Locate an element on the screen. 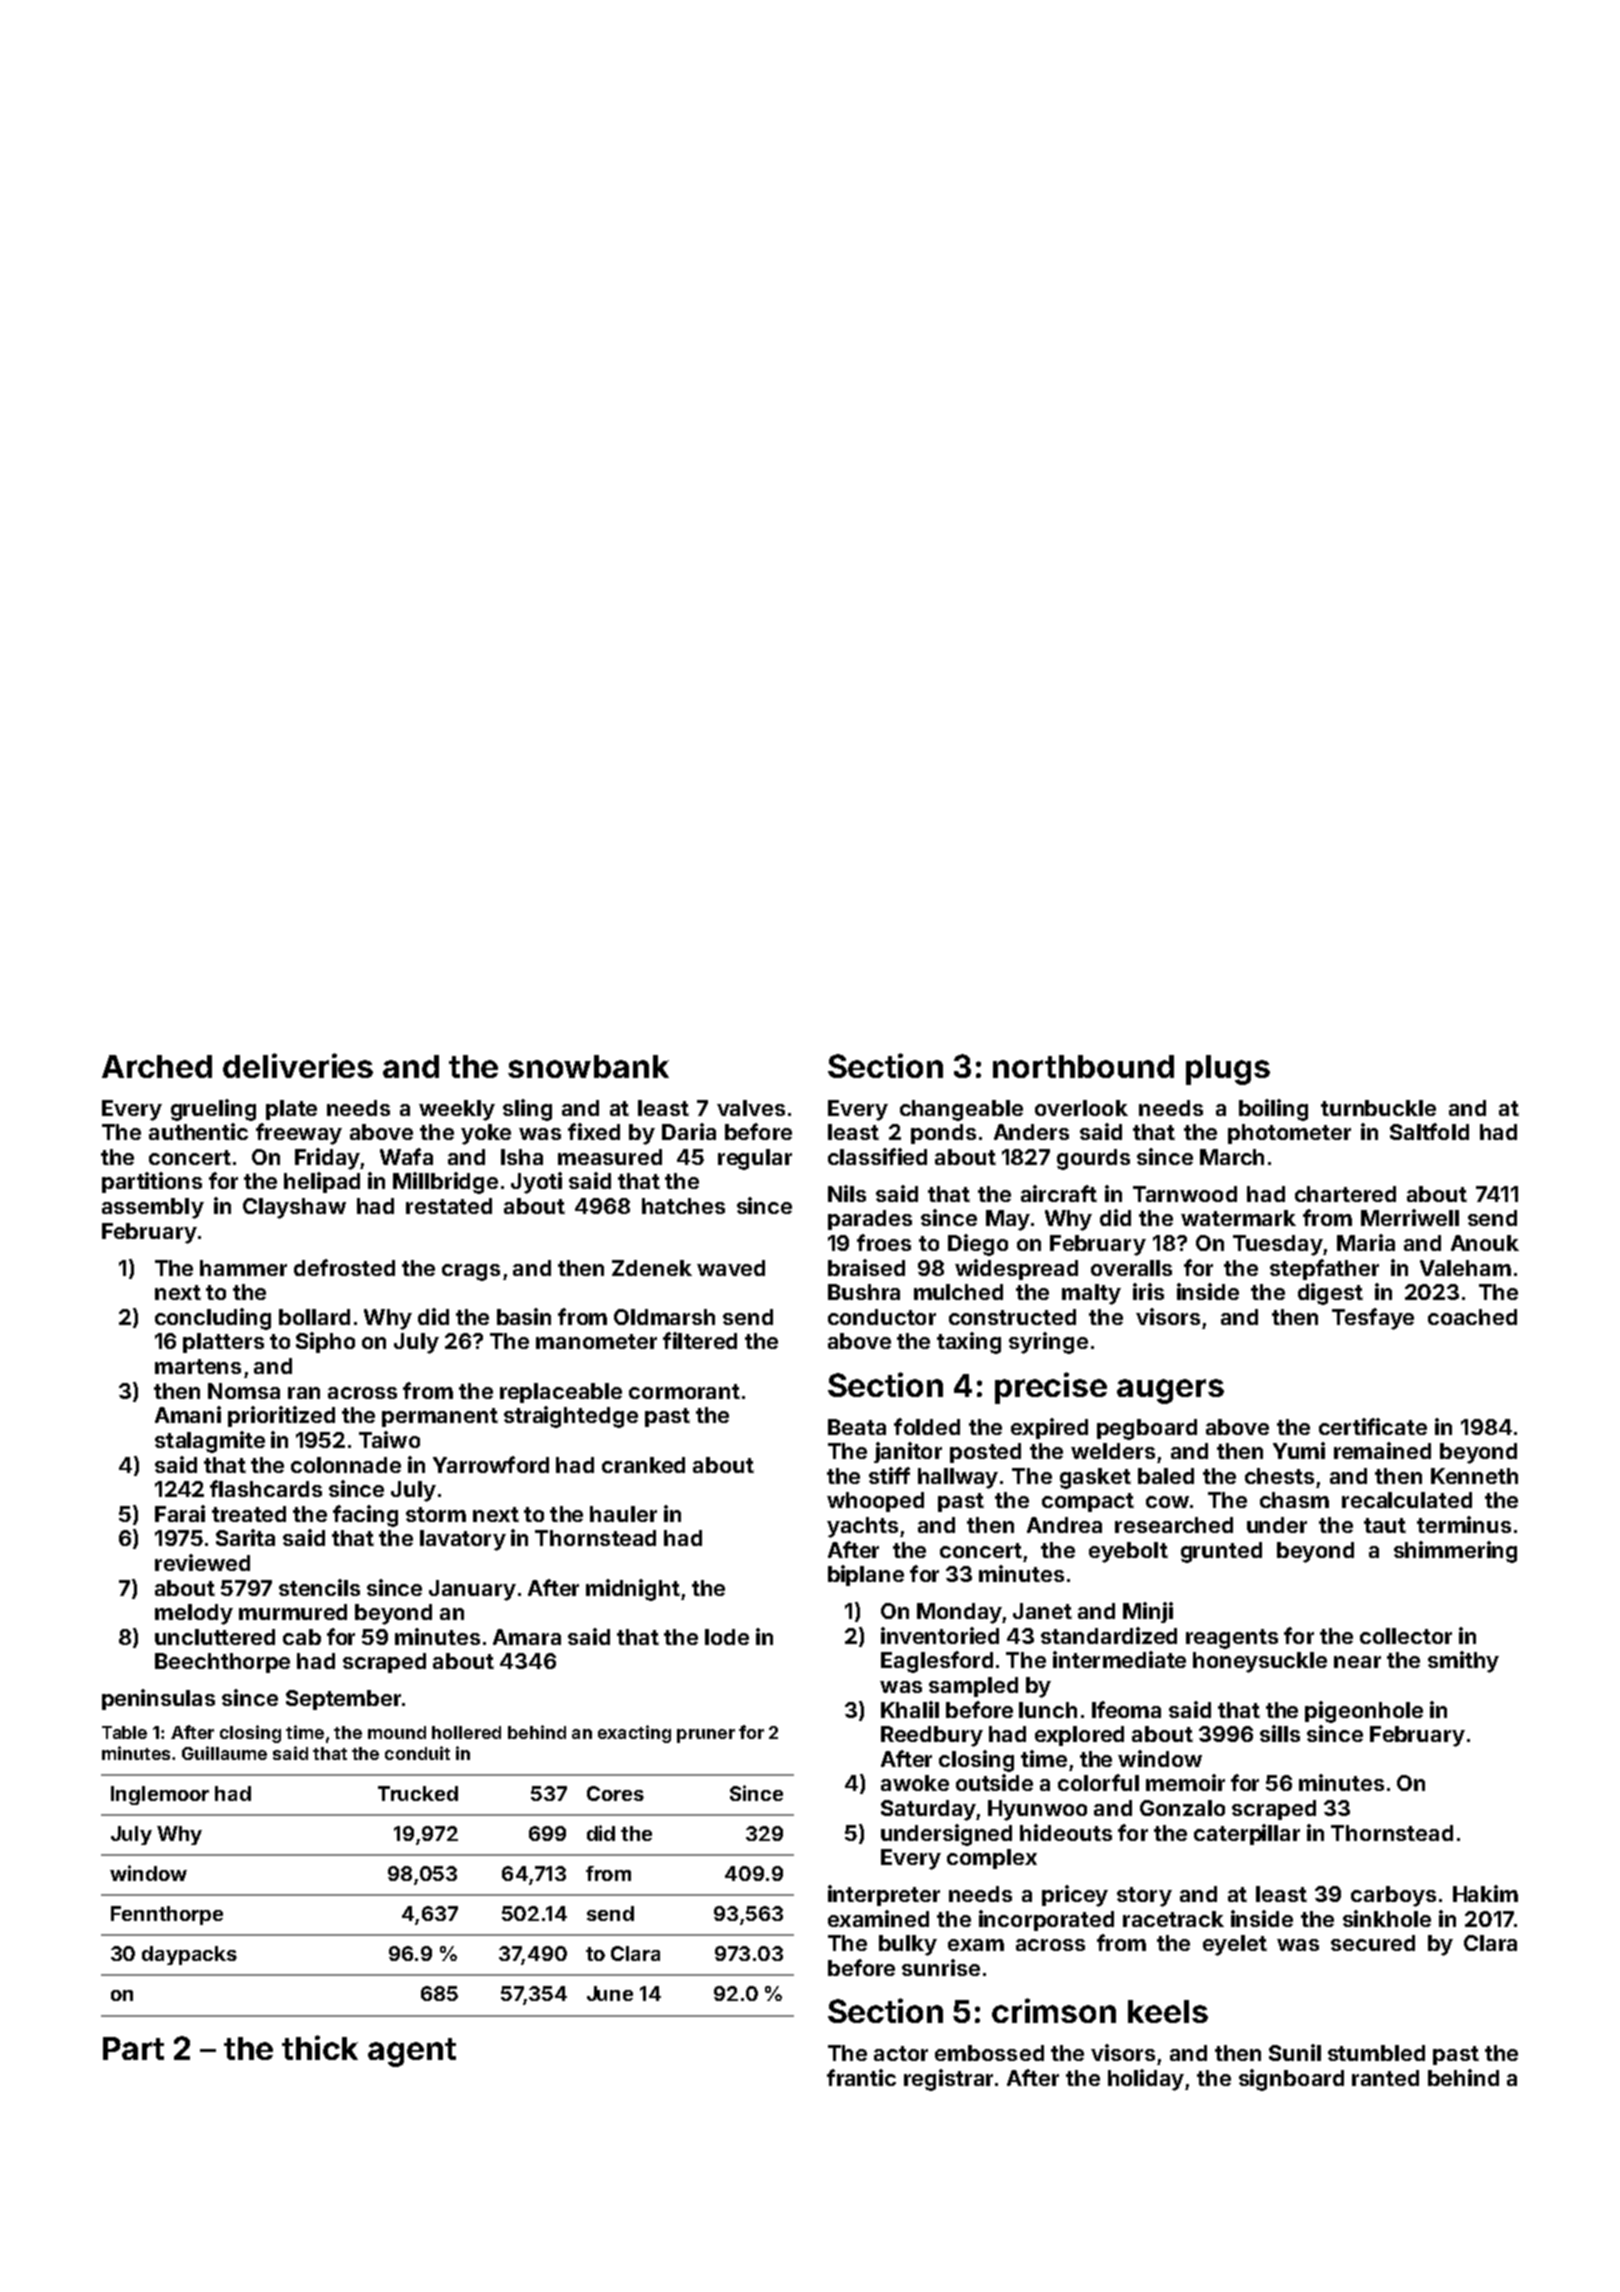 Image resolution: width=1620 pixels, height=2292 pixels. valves is located at coordinates (751, 1108).
